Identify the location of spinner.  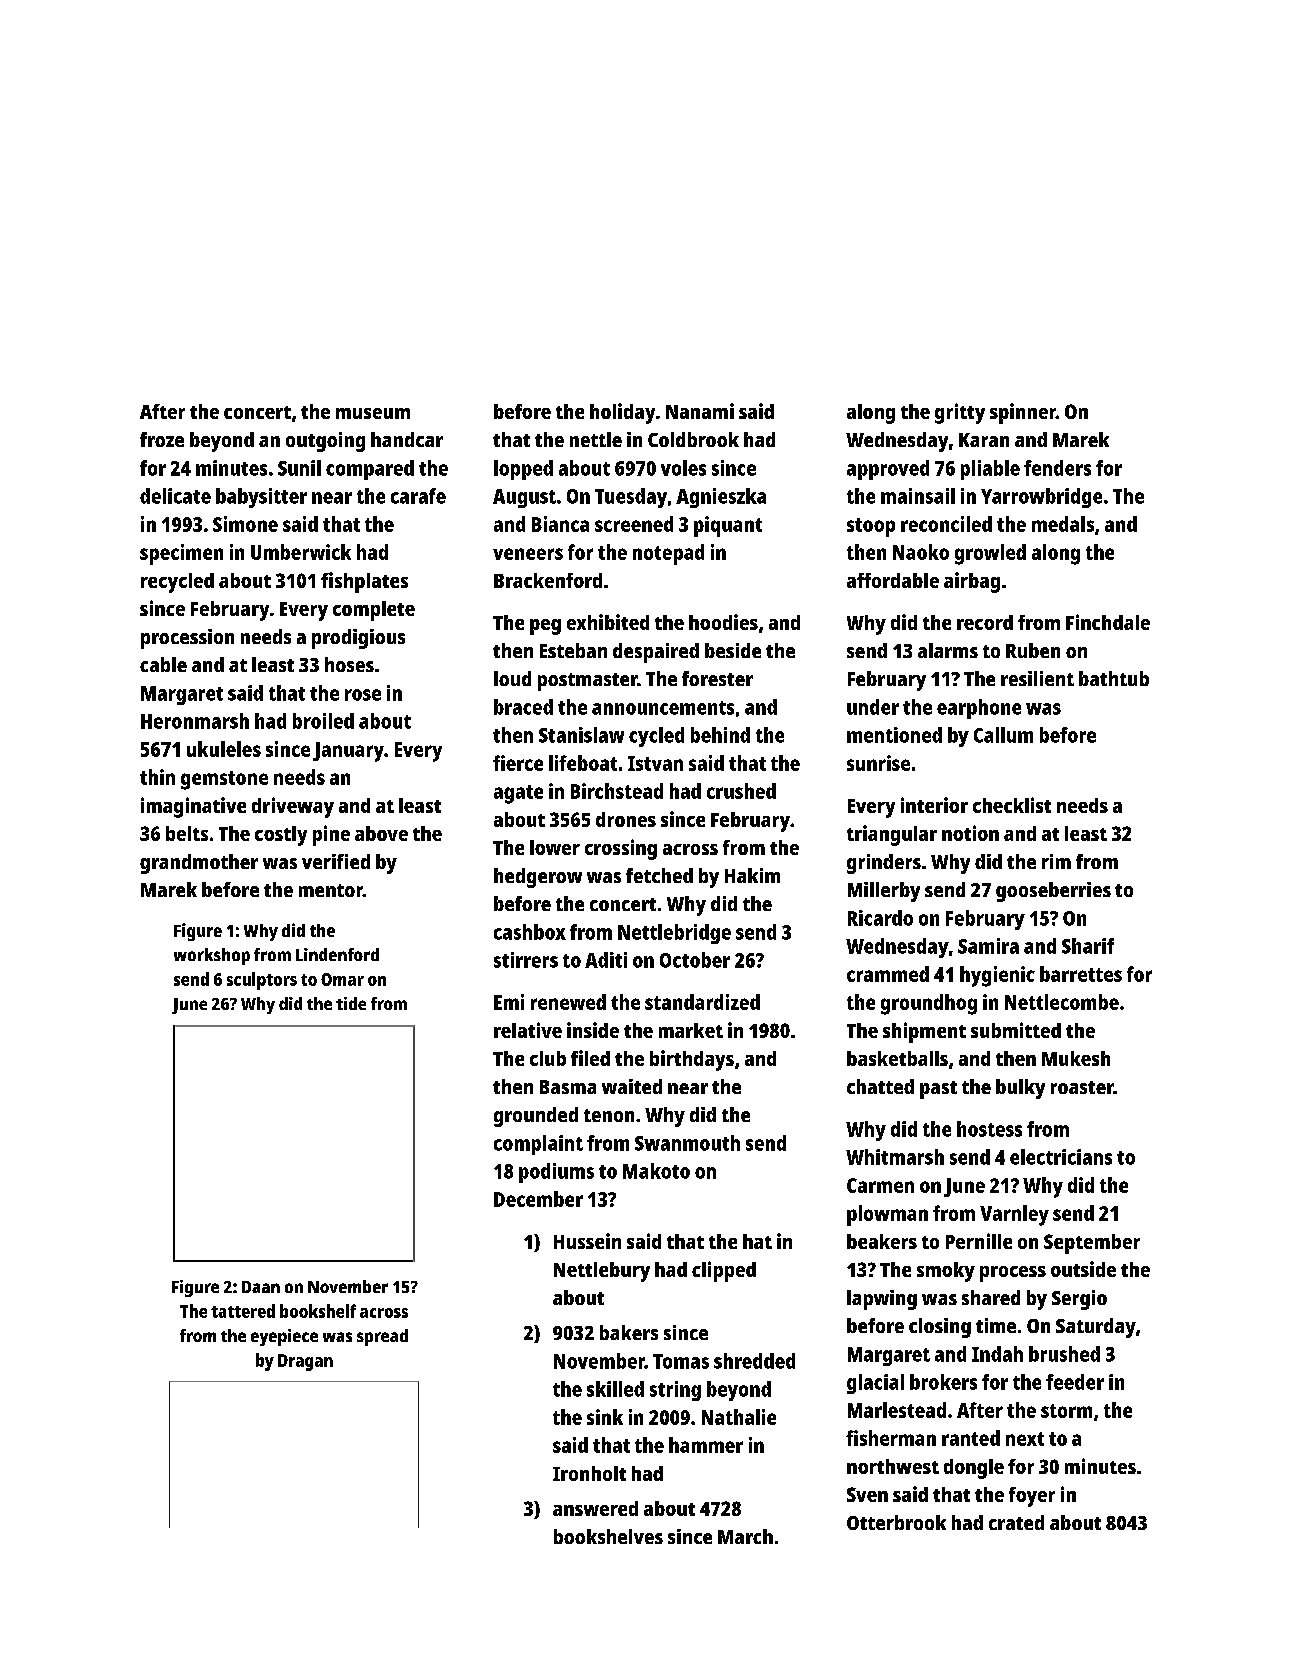
(1023, 413).
